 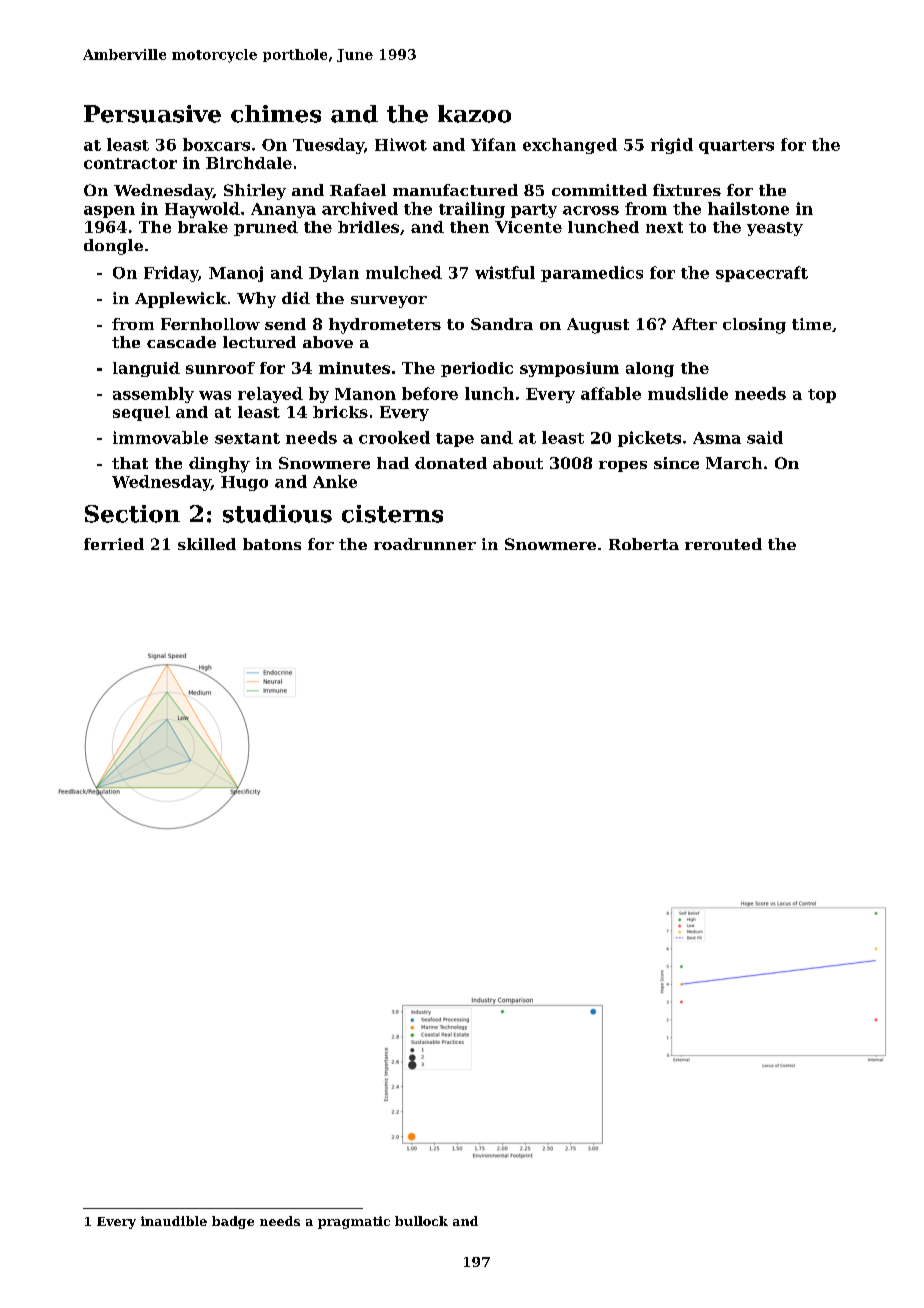 What do you see at coordinates (233, 1222) in the image?
I see `badge` at bounding box center [233, 1222].
